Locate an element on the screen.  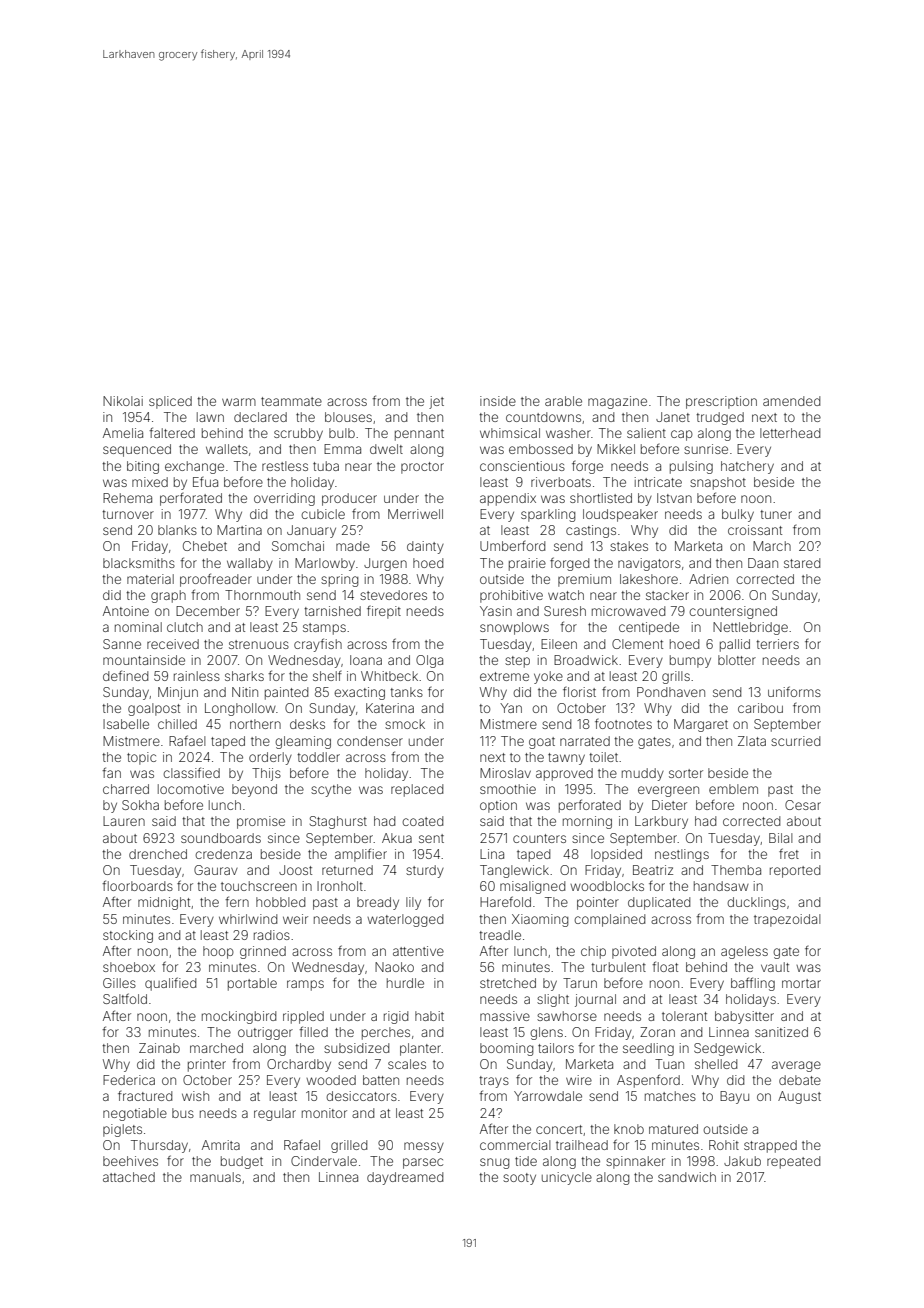
riverboats is located at coordinates (561, 482).
